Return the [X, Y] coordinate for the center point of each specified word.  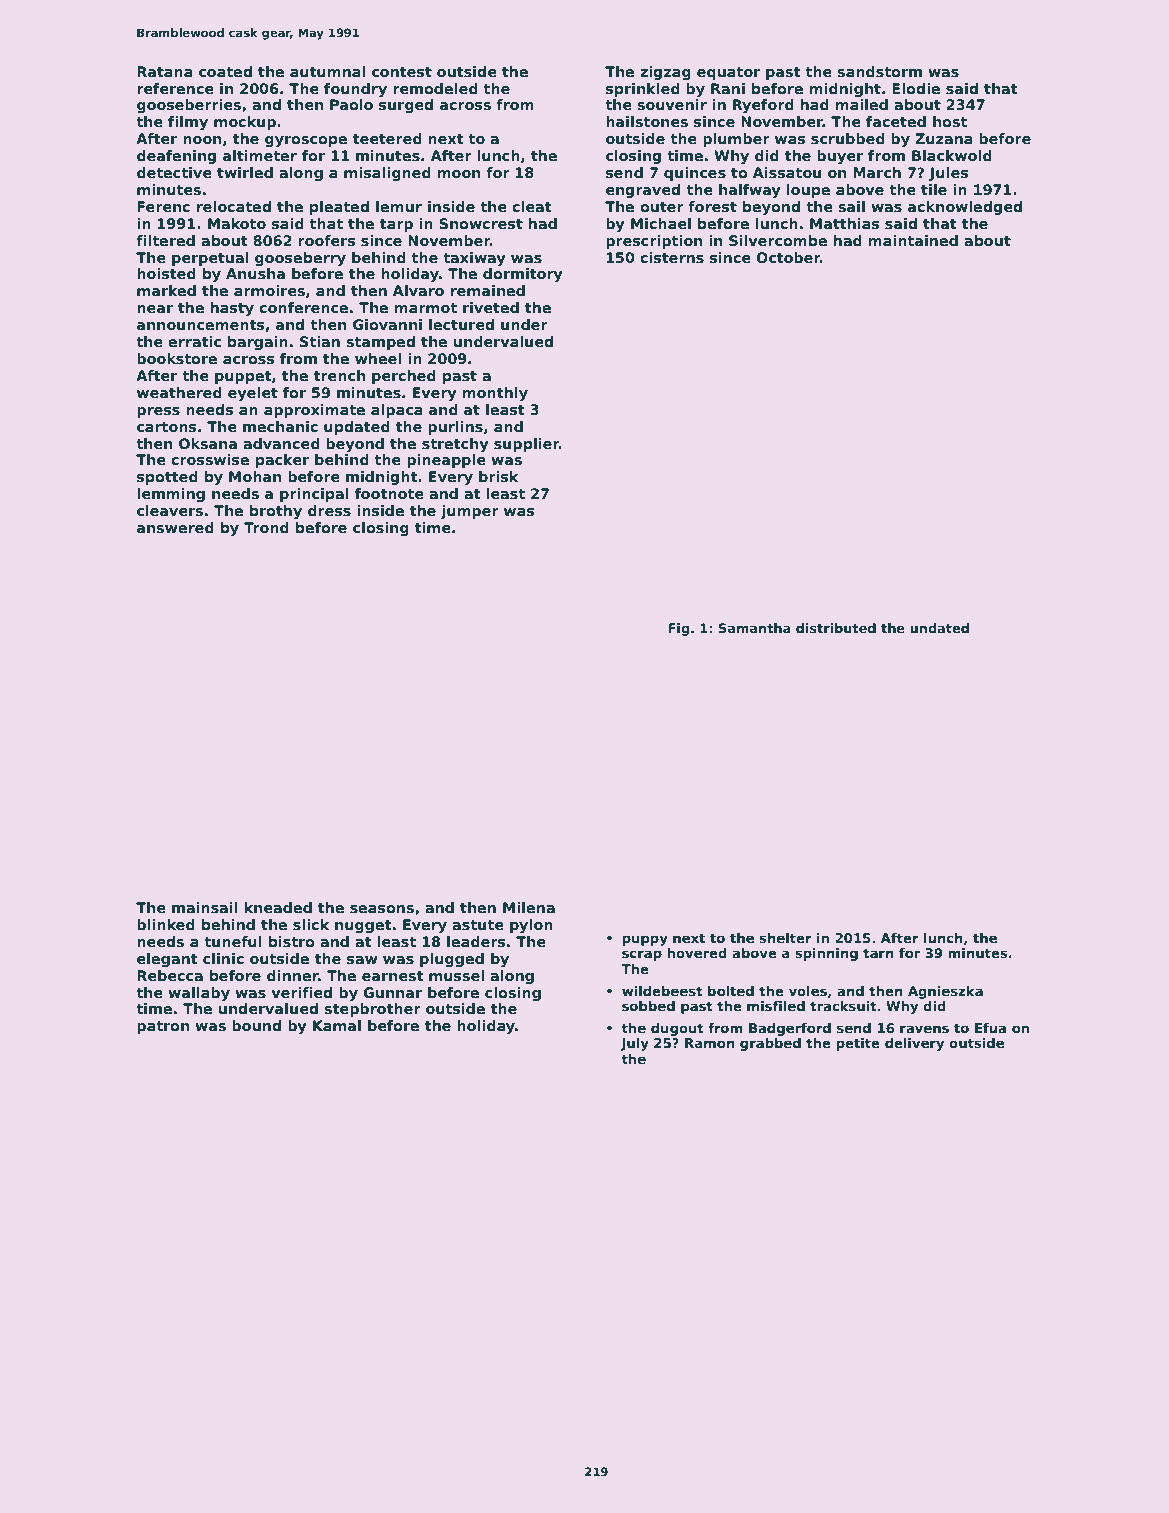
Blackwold [952, 155]
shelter [785, 938]
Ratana [165, 71]
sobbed [648, 1006]
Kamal [337, 1025]
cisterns [672, 257]
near [155, 309]
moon [459, 174]
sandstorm [879, 71]
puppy [645, 940]
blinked [166, 924]
